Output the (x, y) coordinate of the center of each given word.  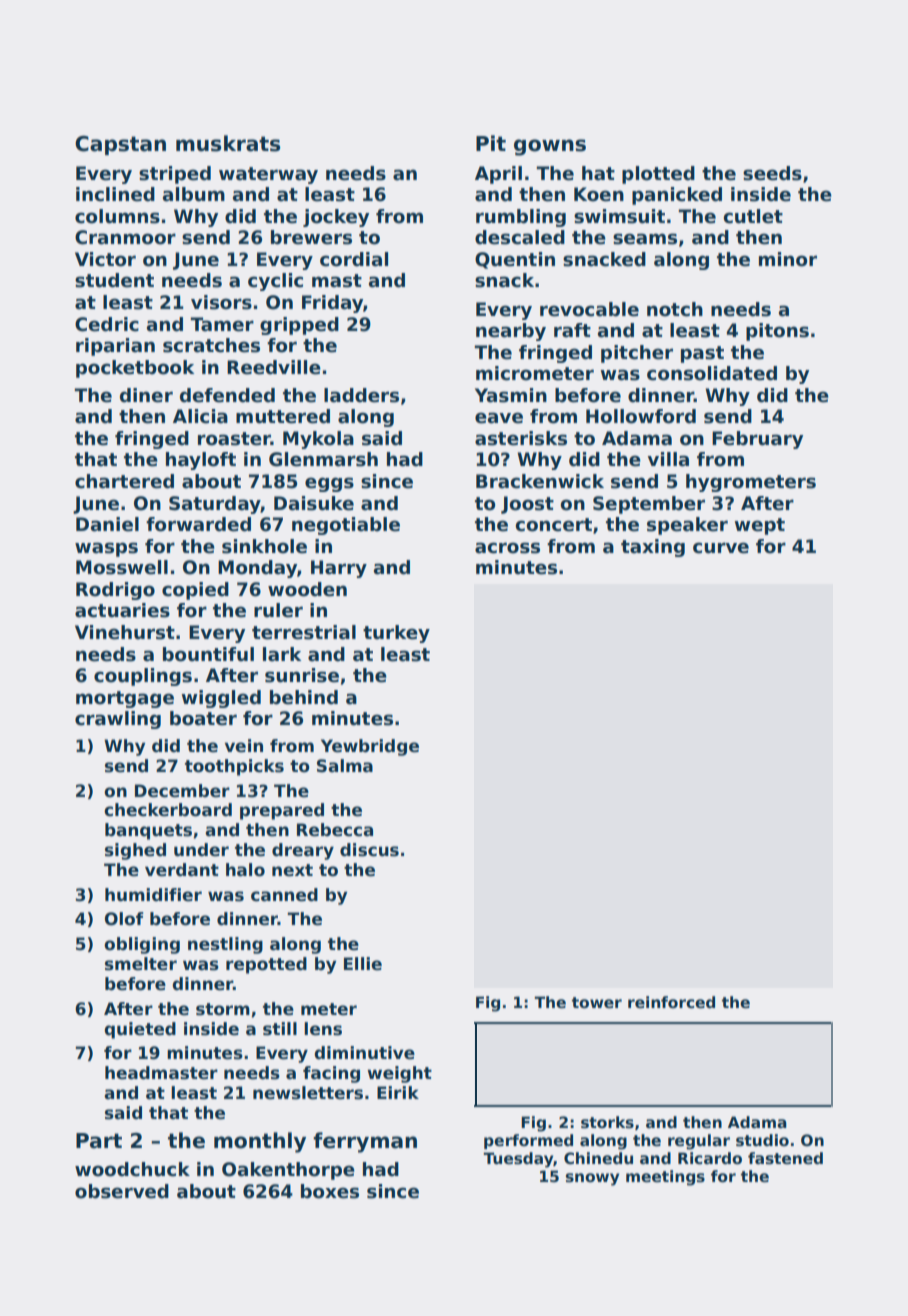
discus (369, 850)
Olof (124, 919)
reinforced (671, 1002)
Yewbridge (370, 747)
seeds (772, 173)
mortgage (125, 699)
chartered (124, 481)
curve (721, 548)
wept (760, 526)
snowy (592, 1179)
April (498, 175)
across (507, 548)
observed (122, 1191)
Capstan (120, 145)
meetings (665, 1178)
